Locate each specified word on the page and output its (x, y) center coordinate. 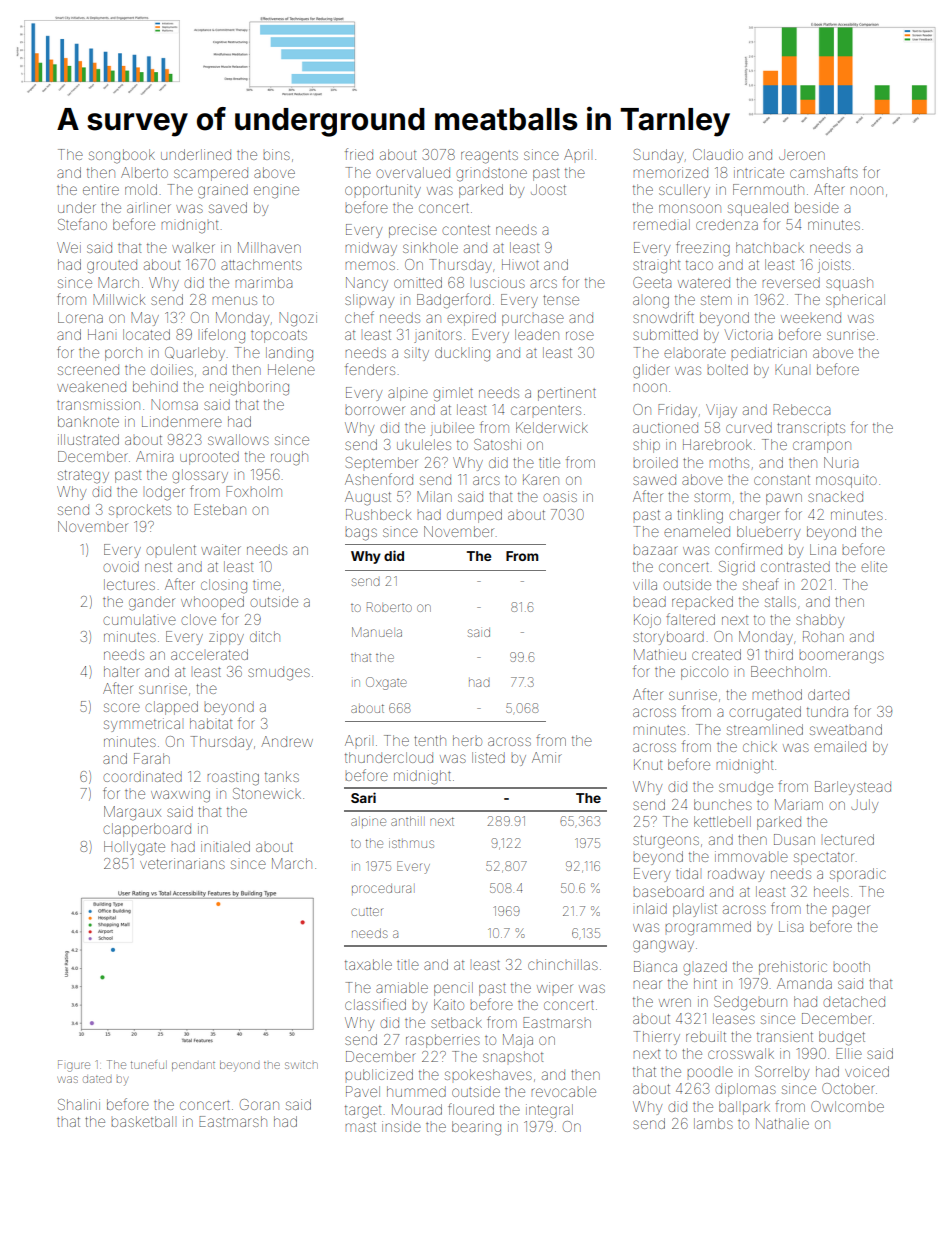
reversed (791, 282)
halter (122, 671)
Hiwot (520, 264)
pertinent (567, 394)
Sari (363, 797)
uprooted (209, 458)
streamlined (765, 729)
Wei (69, 247)
